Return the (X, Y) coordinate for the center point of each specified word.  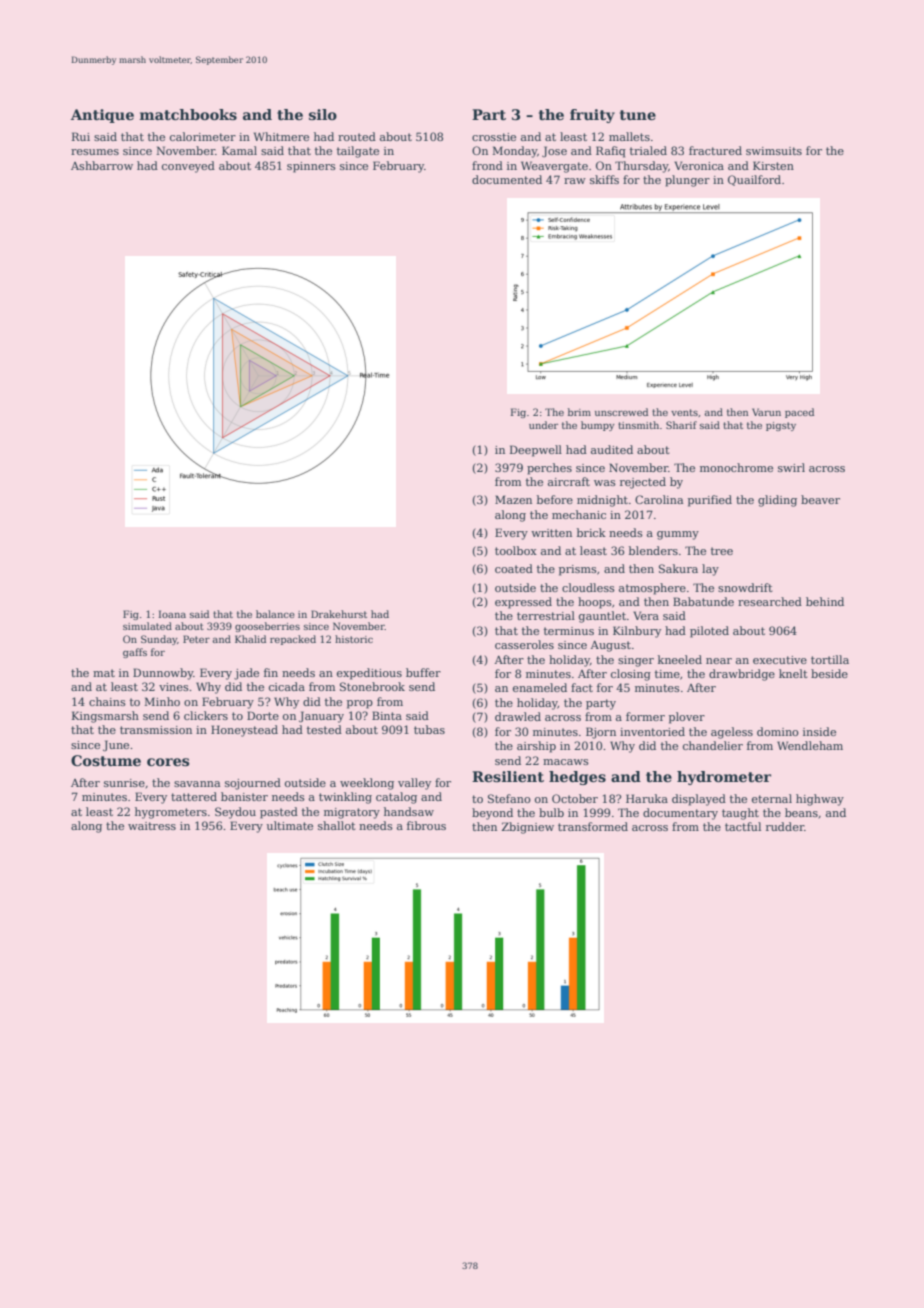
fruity (592, 116)
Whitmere (281, 136)
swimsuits (774, 151)
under (543, 425)
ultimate (290, 825)
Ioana (172, 614)
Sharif (681, 425)
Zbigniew (528, 828)
